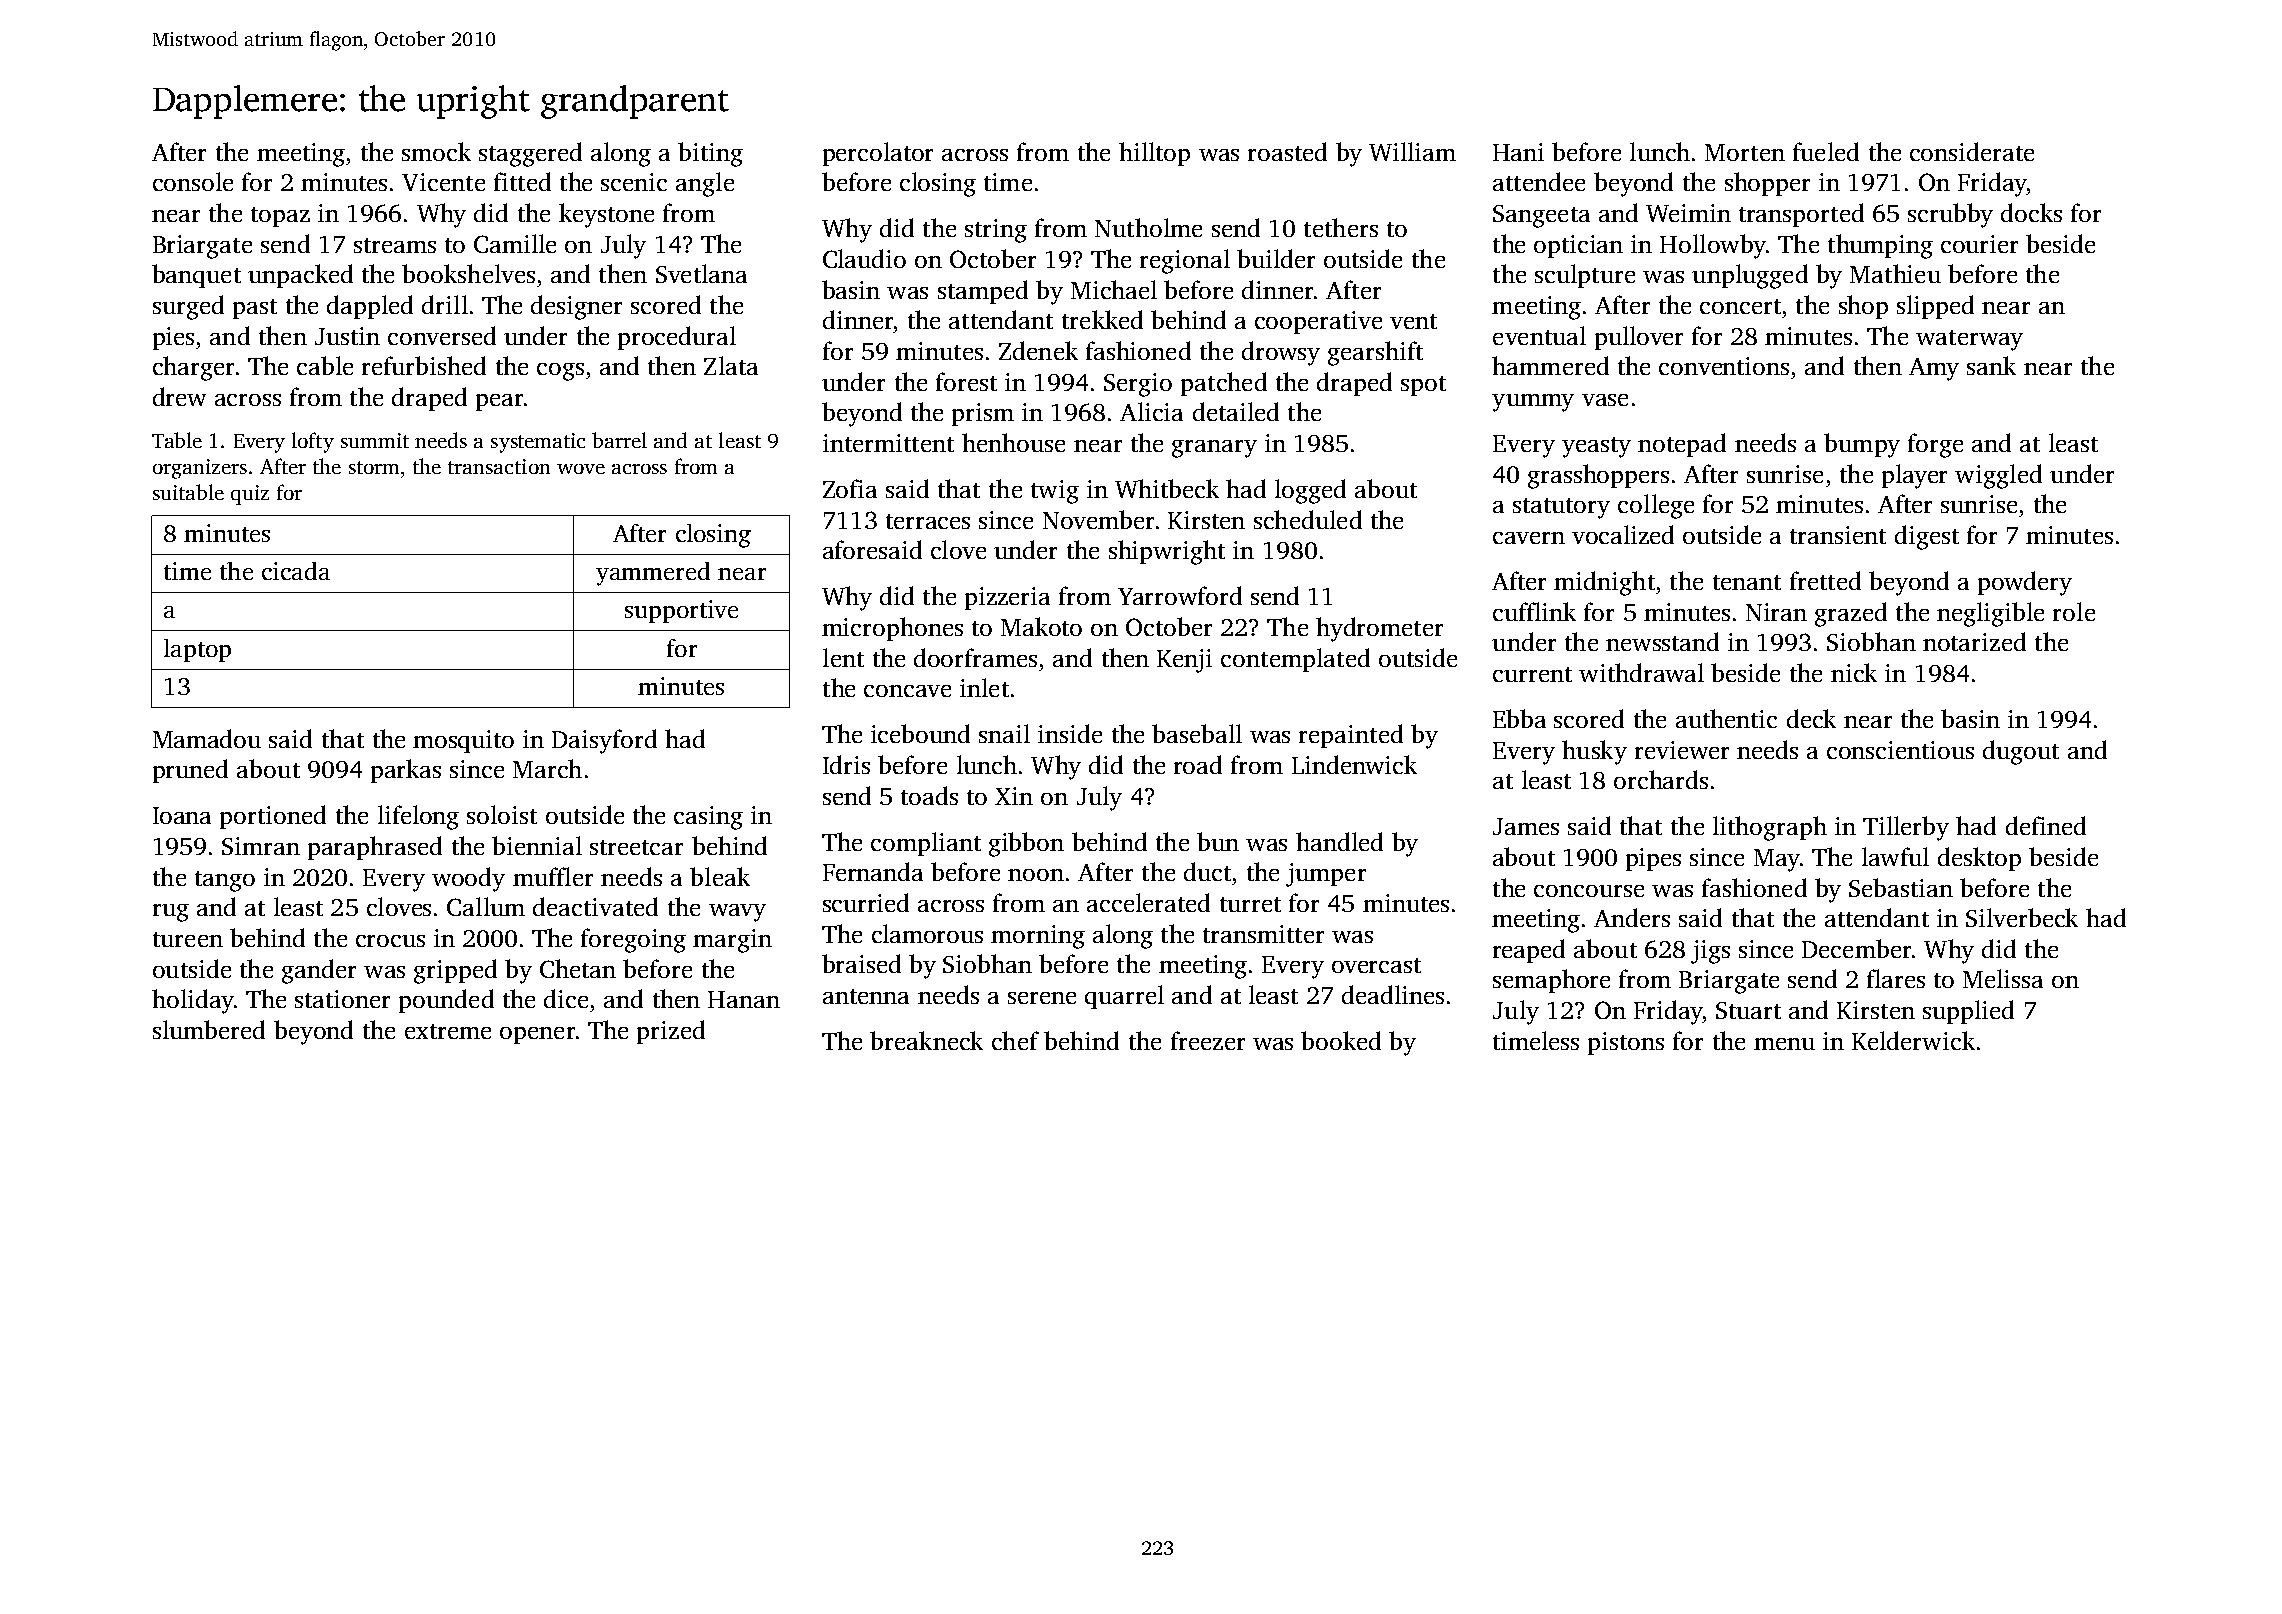  Describe the element at coordinates (1038, 937) in the screenshot. I see `morning` at that location.
